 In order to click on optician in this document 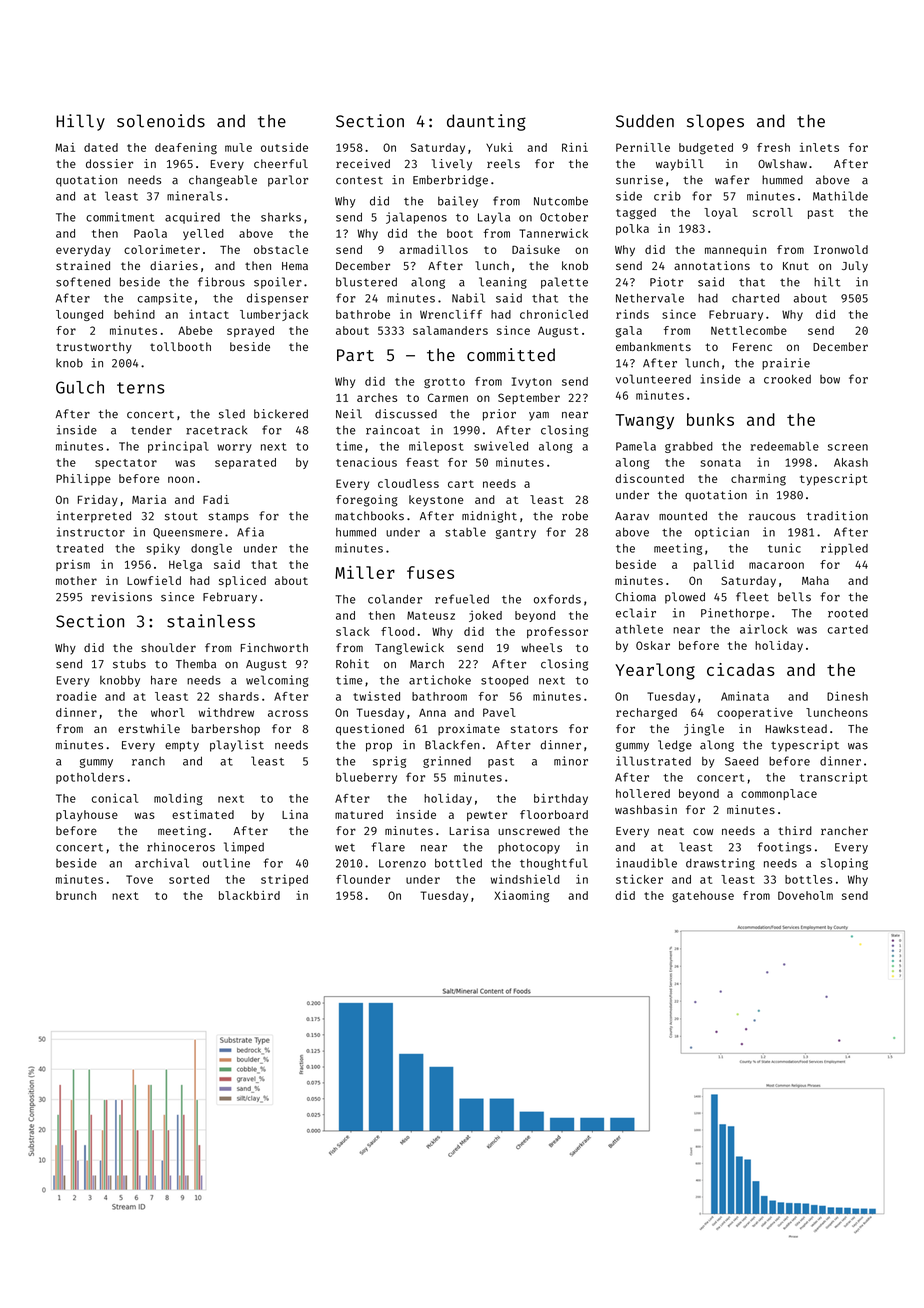, I will do `click(722, 533)`.
